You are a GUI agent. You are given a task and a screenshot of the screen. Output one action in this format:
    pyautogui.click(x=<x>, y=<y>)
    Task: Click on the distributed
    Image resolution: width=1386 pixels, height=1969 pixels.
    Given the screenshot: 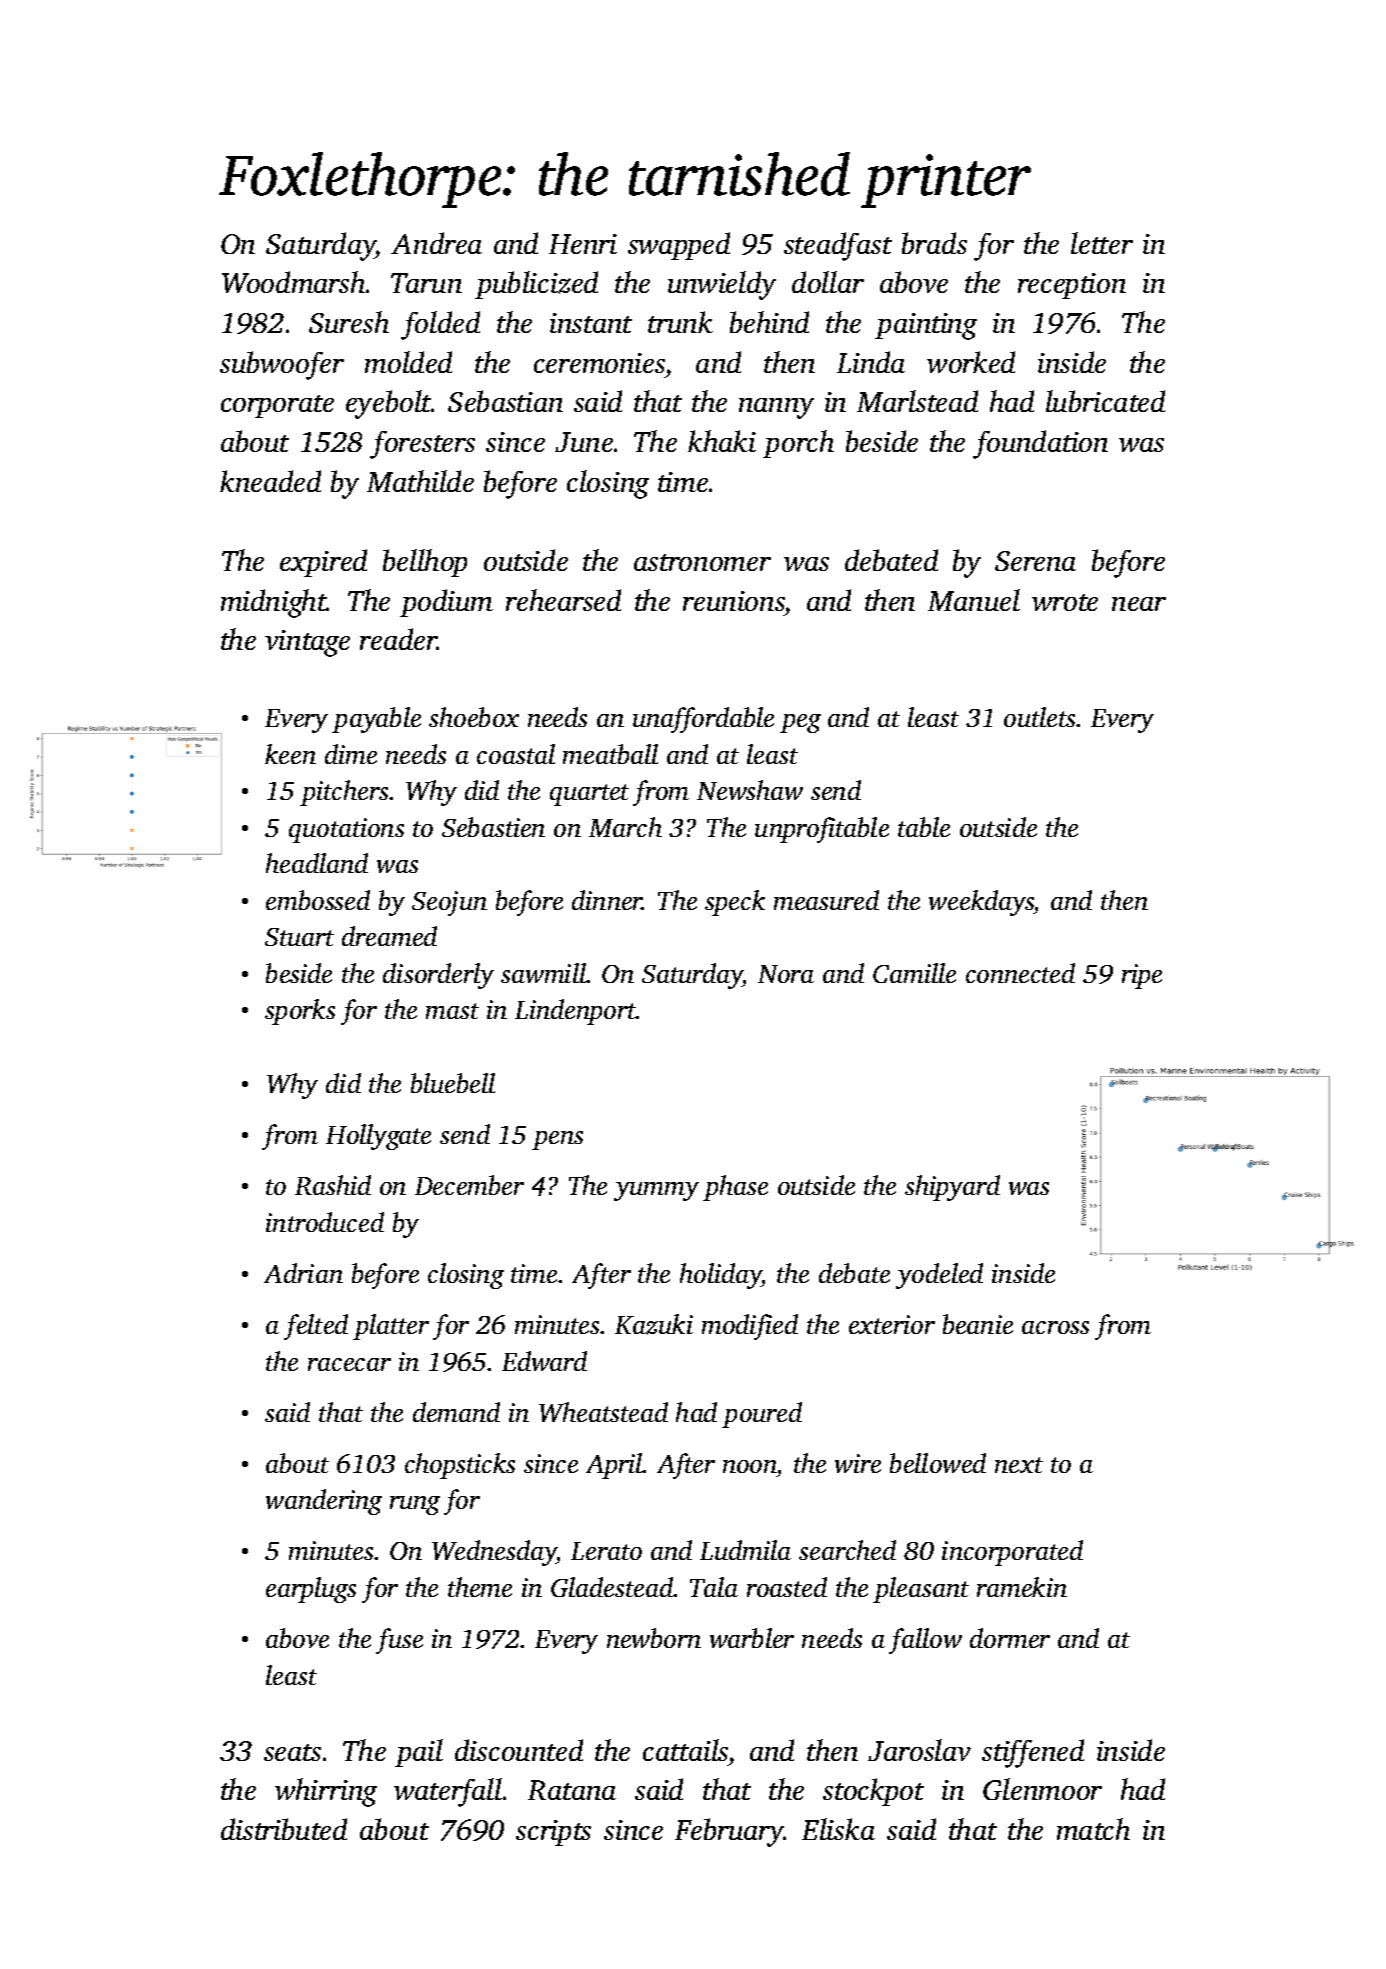 What is the action you would take?
    pyautogui.click(x=284, y=1829)
